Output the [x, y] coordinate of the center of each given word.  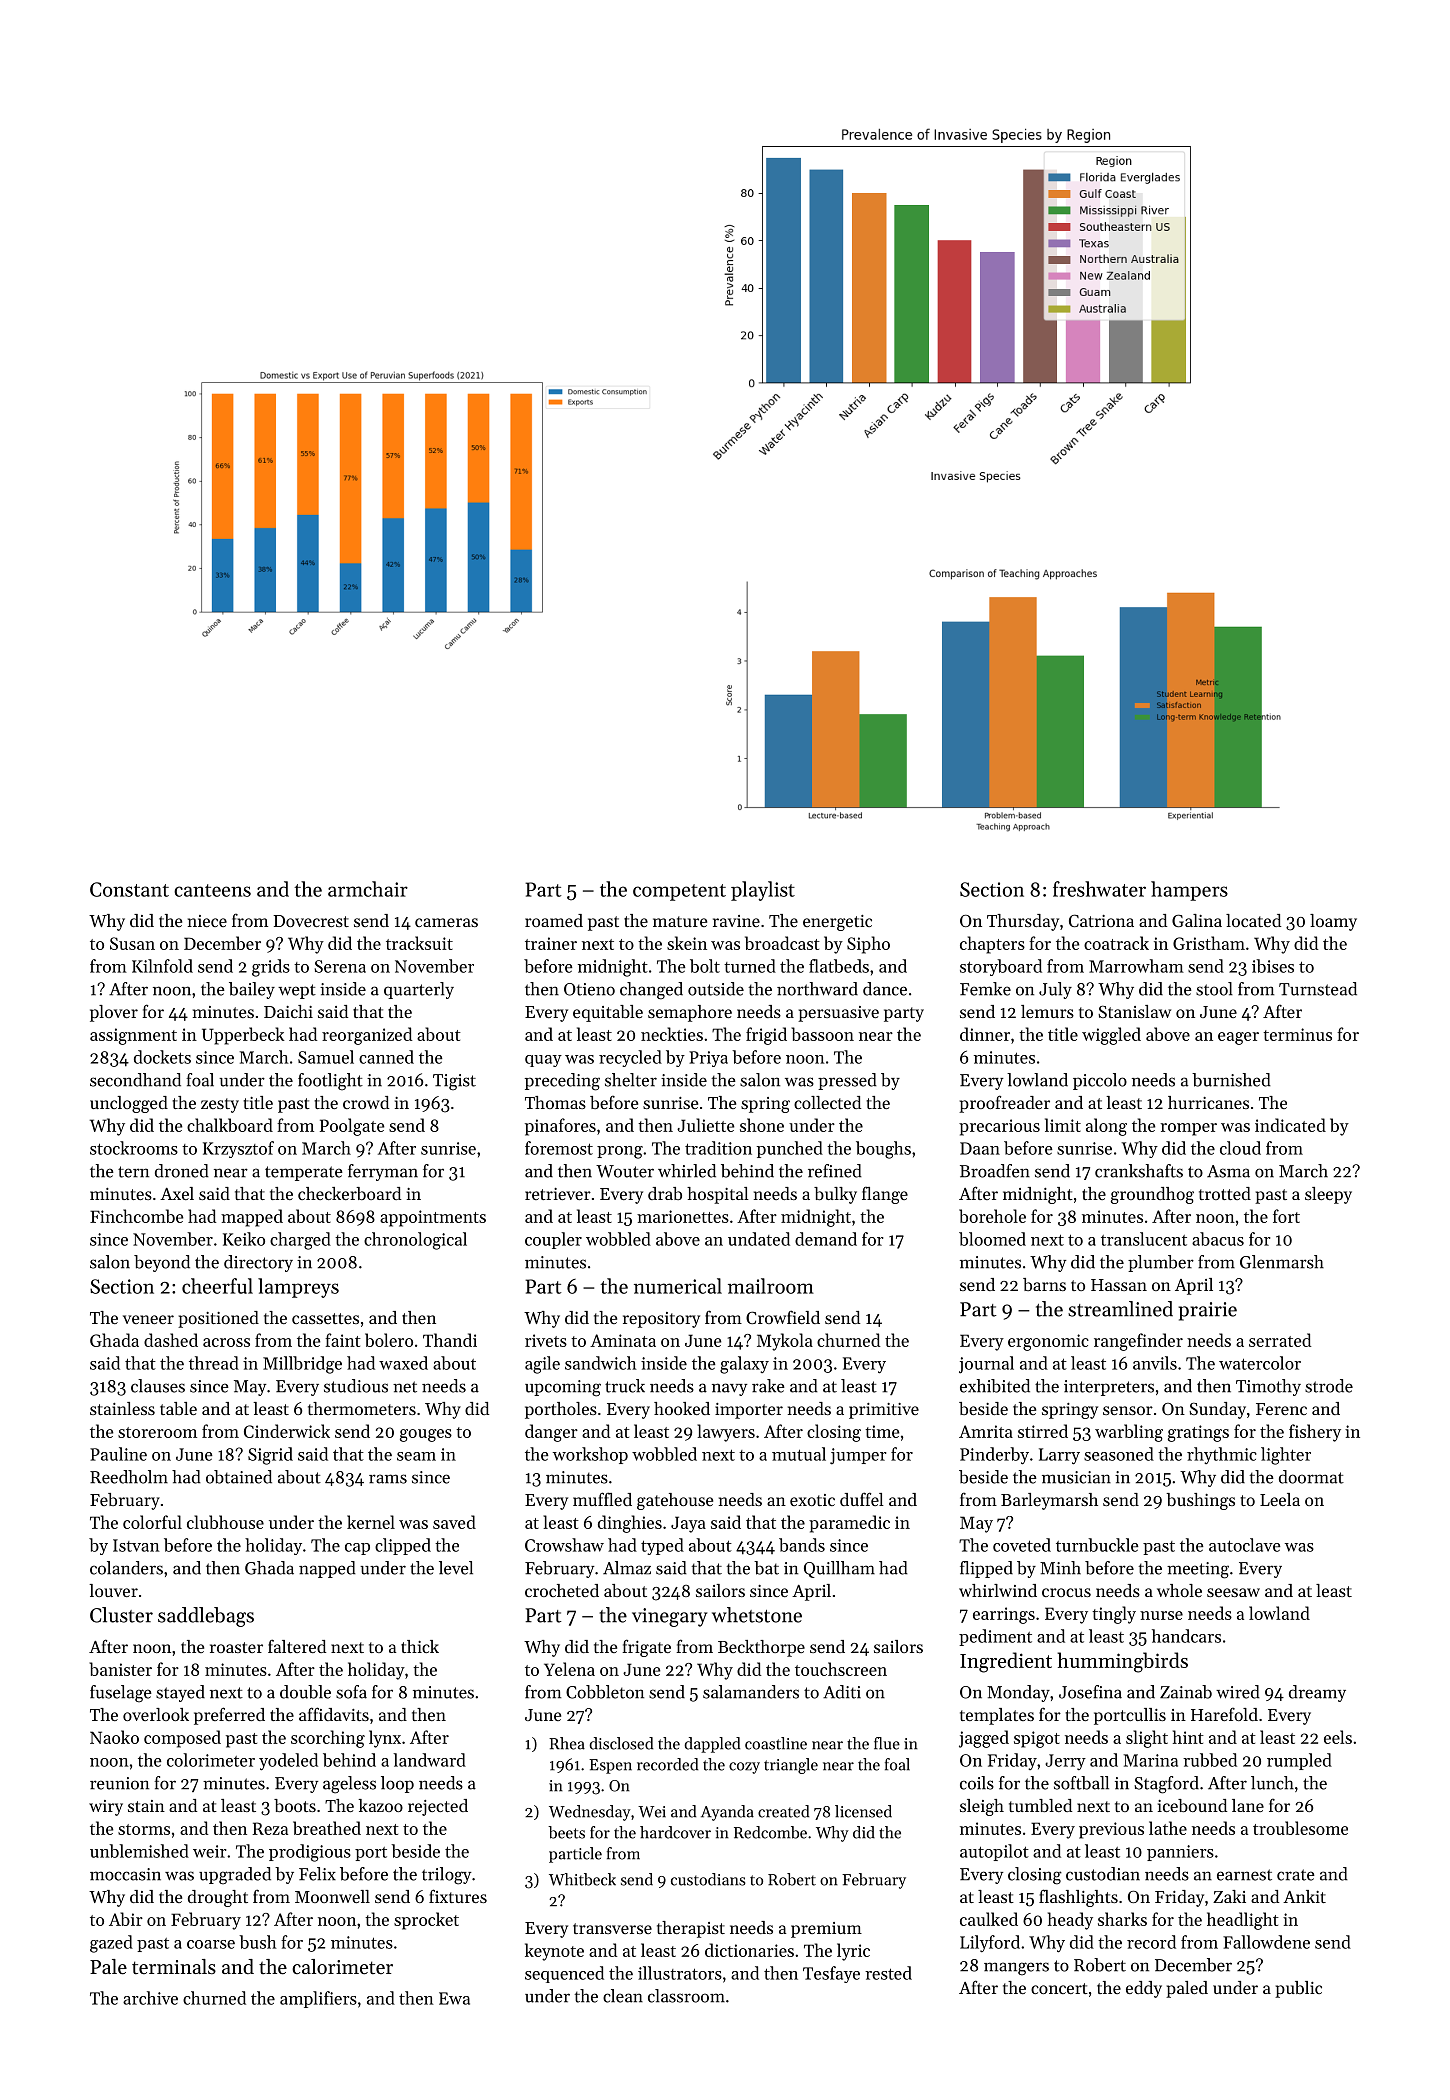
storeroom [157, 1432]
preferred [229, 1716]
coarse [211, 1944]
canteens [212, 890]
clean [623, 1996]
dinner [985, 1034]
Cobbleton [605, 1692]
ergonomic [1048, 1342]
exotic [812, 1500]
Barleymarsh [1049, 1501]
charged [300, 1241]
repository [661, 1320]
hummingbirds [1122, 1662]
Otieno [589, 989]
